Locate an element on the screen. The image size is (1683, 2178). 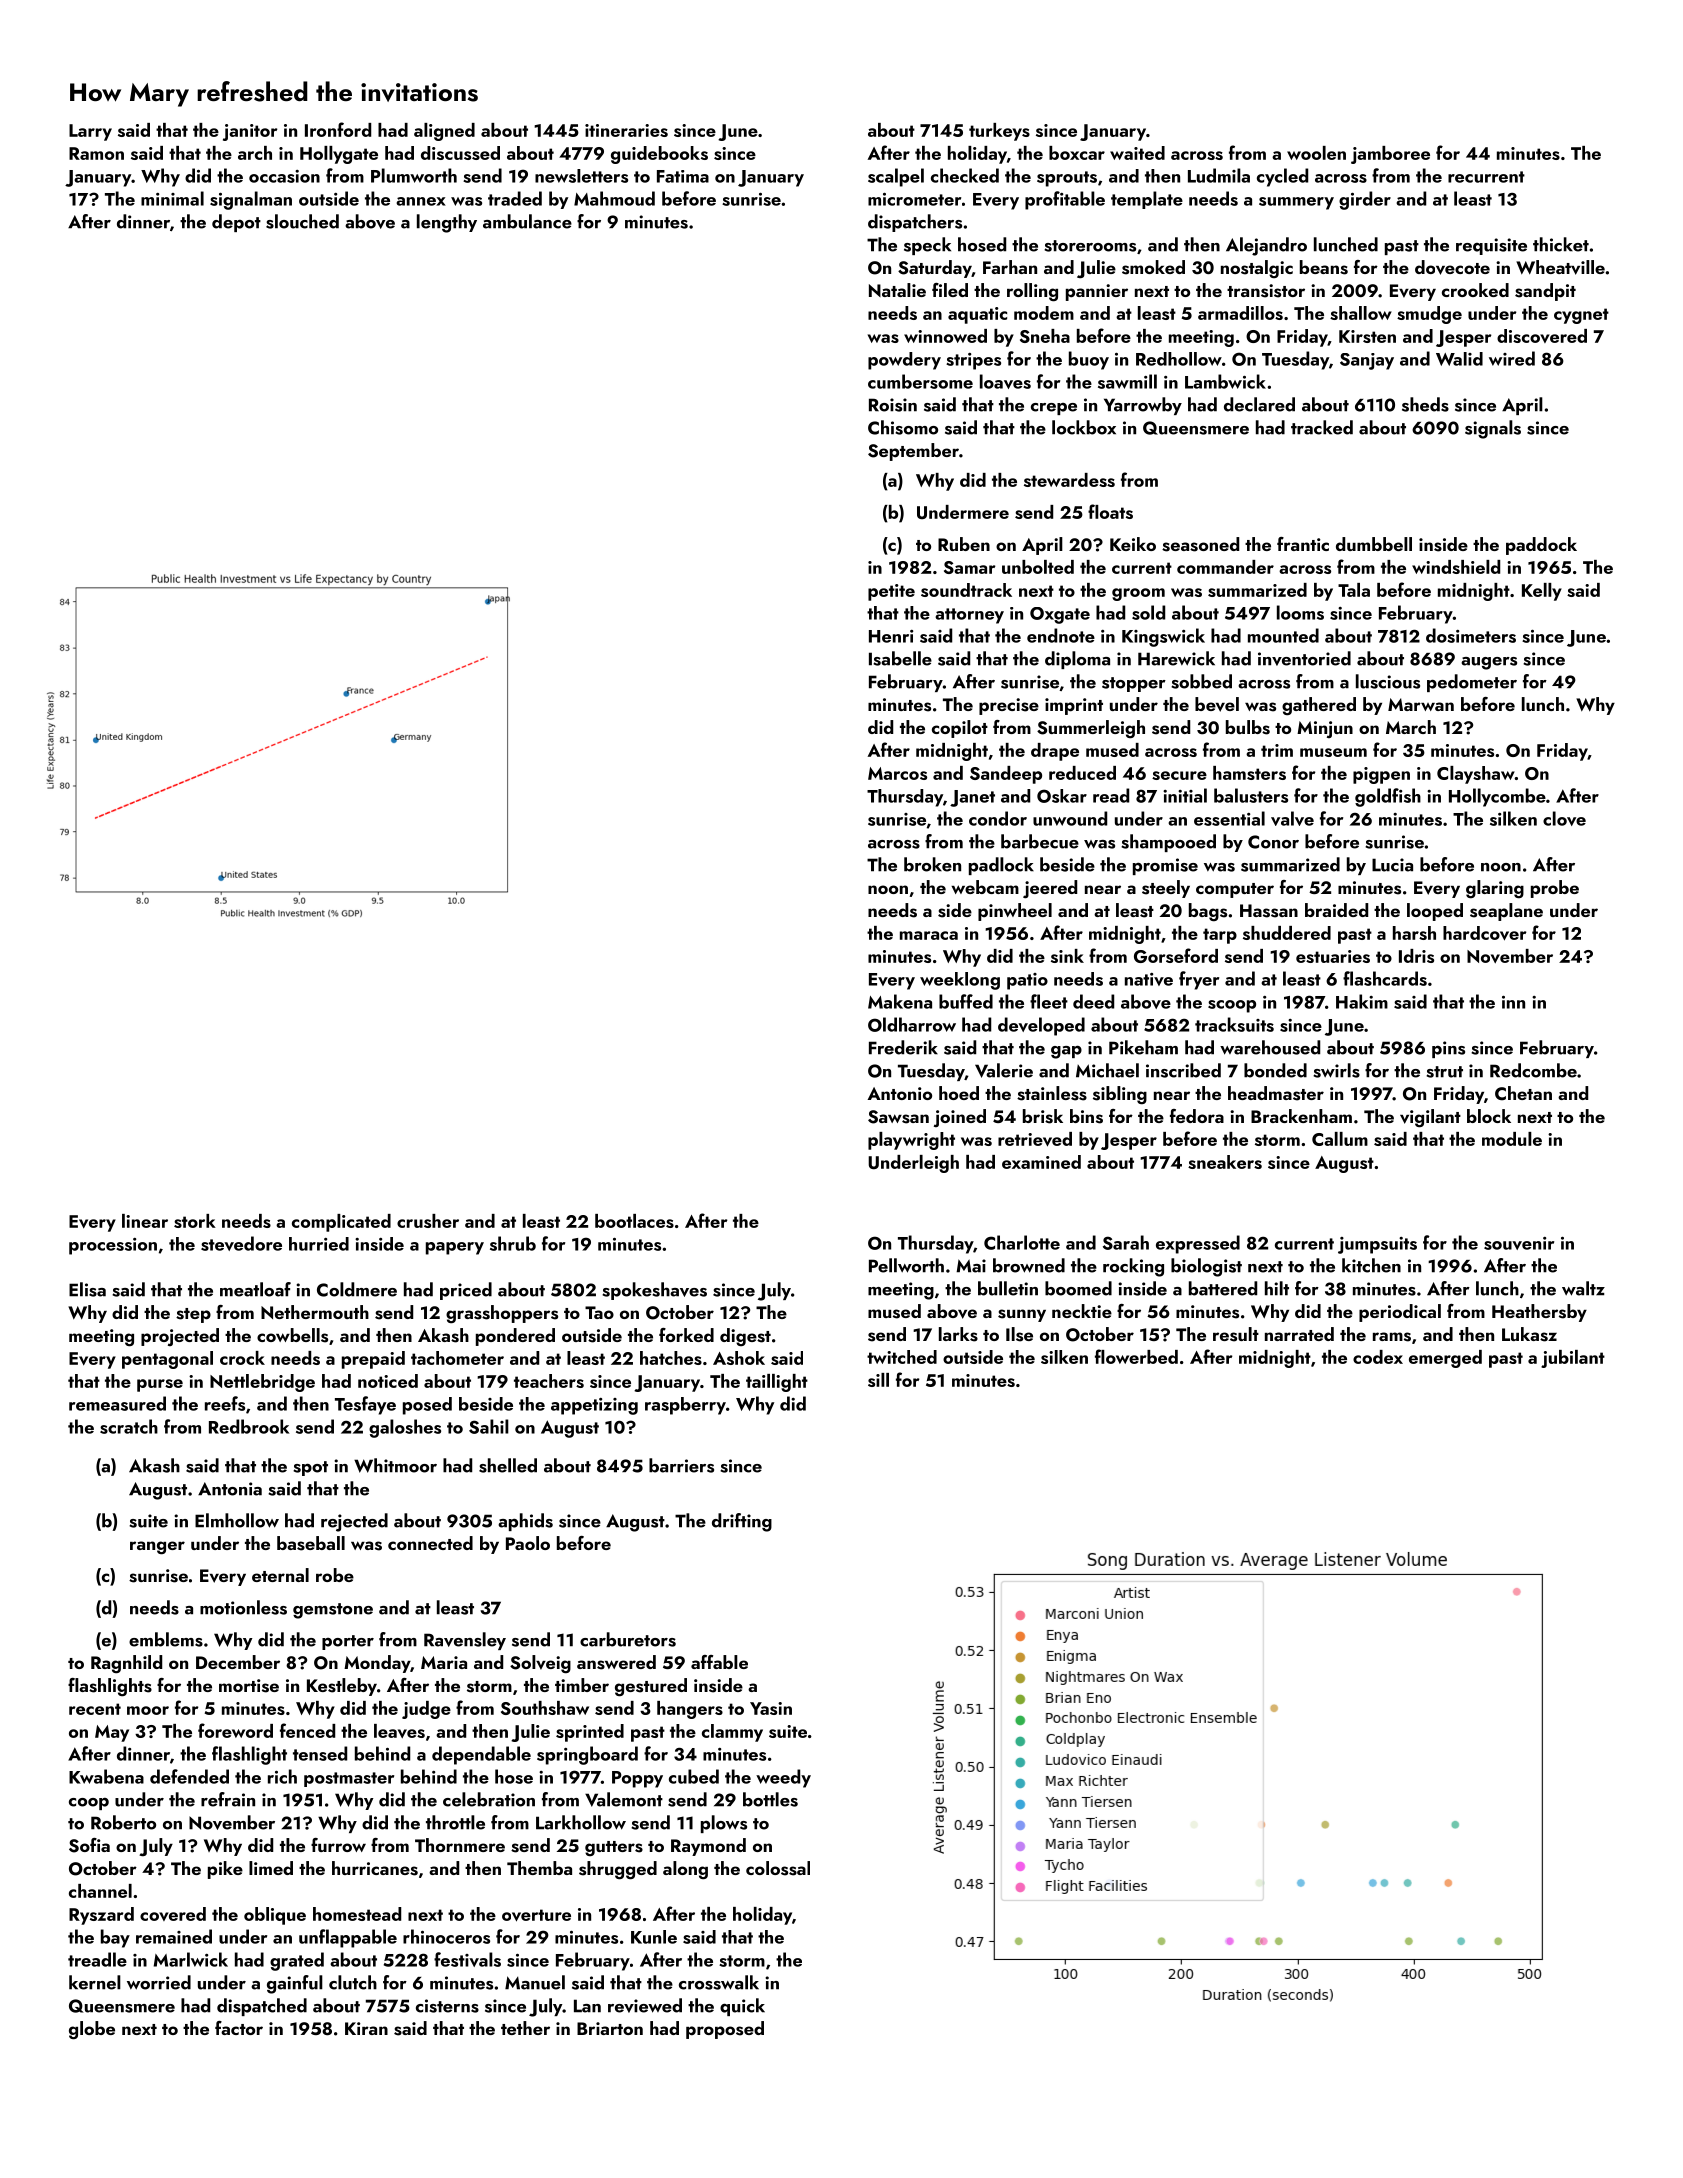
itineraries is located at coordinates (626, 130).
